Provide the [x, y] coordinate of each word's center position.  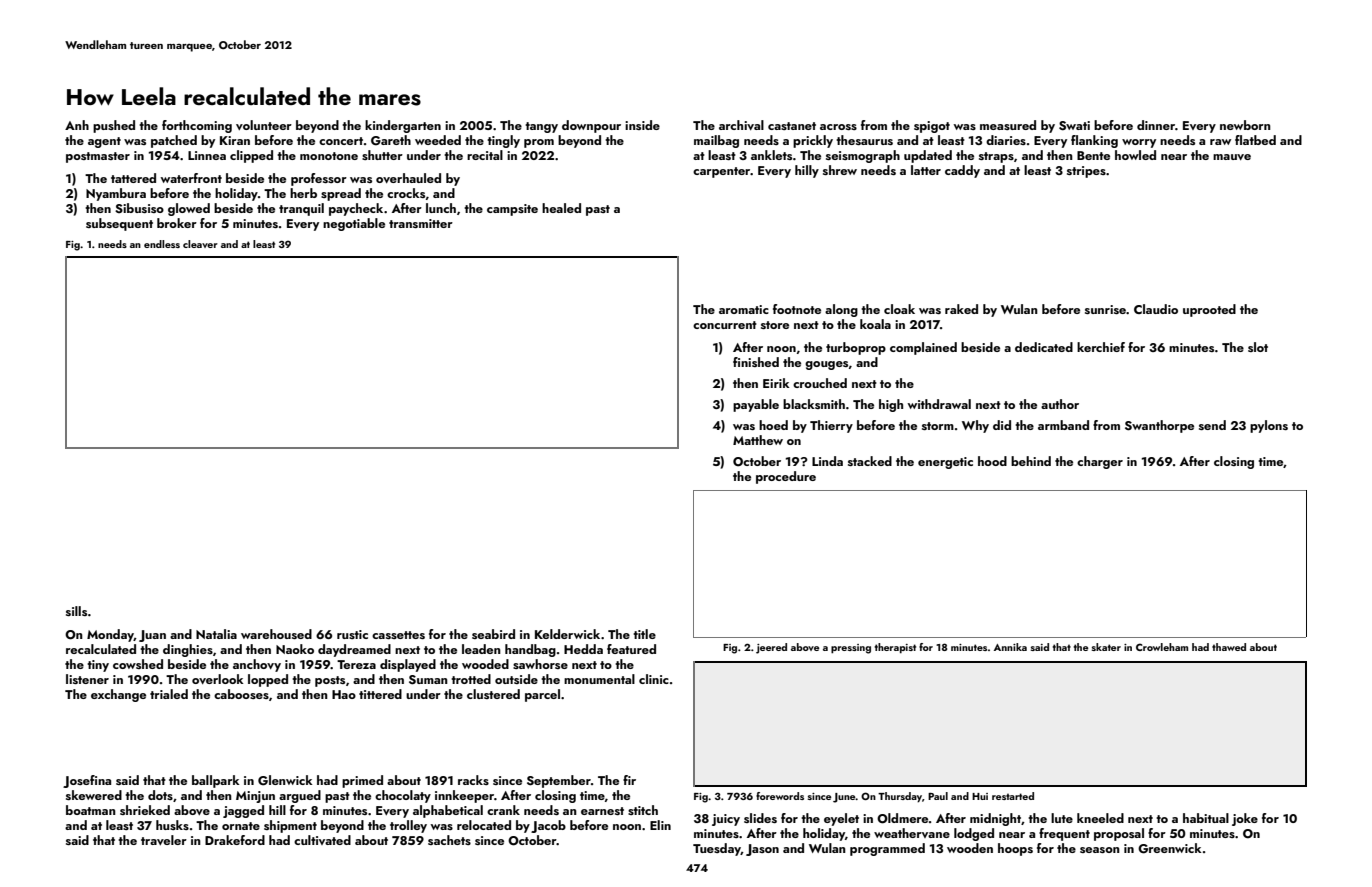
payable [756, 405]
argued [300, 796]
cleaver [200, 244]
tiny [98, 666]
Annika [1010, 647]
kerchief [1101, 347]
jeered [771, 648]
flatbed [1255, 140]
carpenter [722, 172]
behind [1031, 461]
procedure [786, 477]
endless [162, 244]
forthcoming [197, 126]
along [841, 310]
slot [1258, 347]
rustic [352, 634]
